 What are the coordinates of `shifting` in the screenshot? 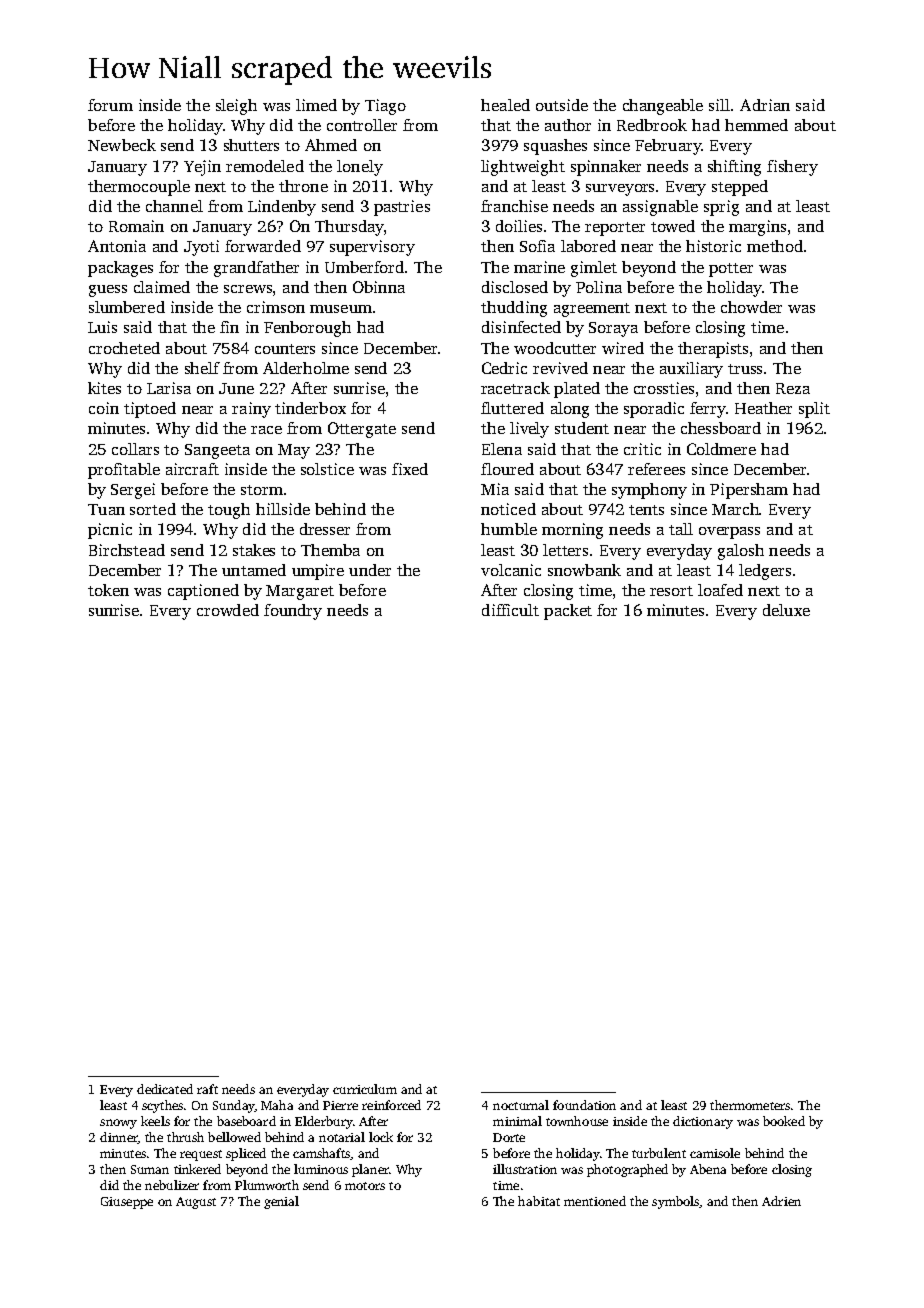 It's located at (734, 168).
